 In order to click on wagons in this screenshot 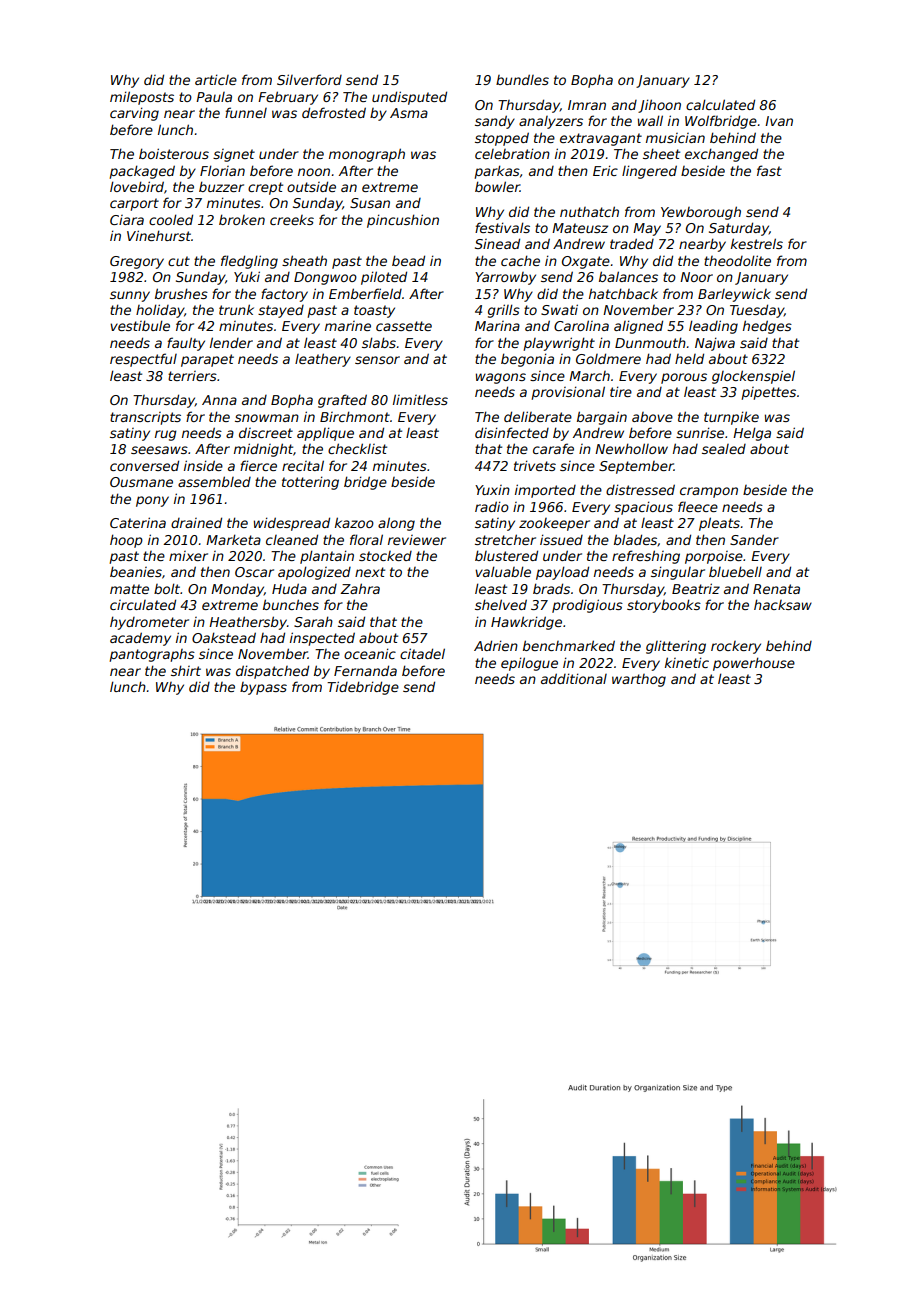, I will do `click(501, 378)`.
